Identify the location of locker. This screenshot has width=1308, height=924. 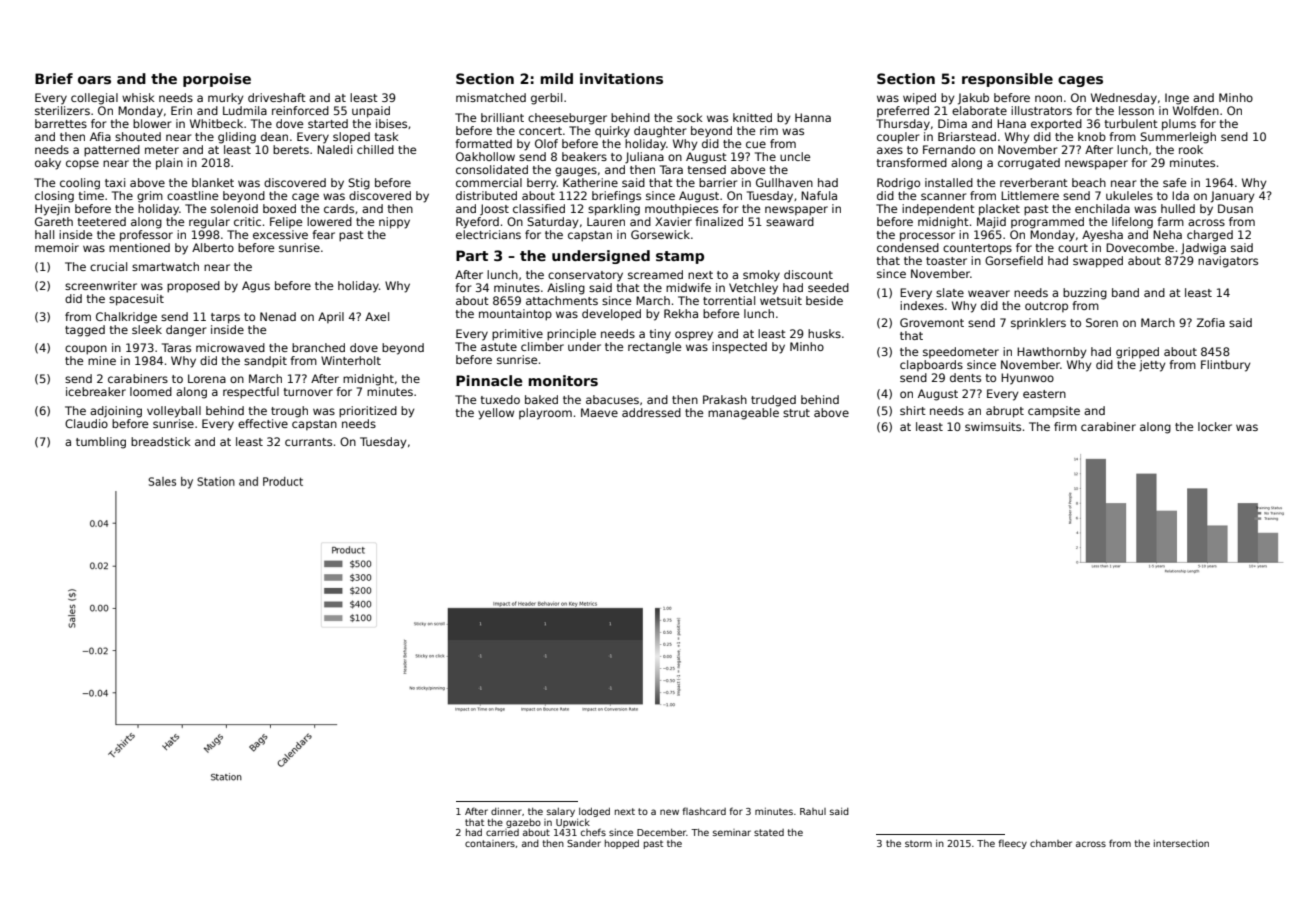
(1215, 426).
